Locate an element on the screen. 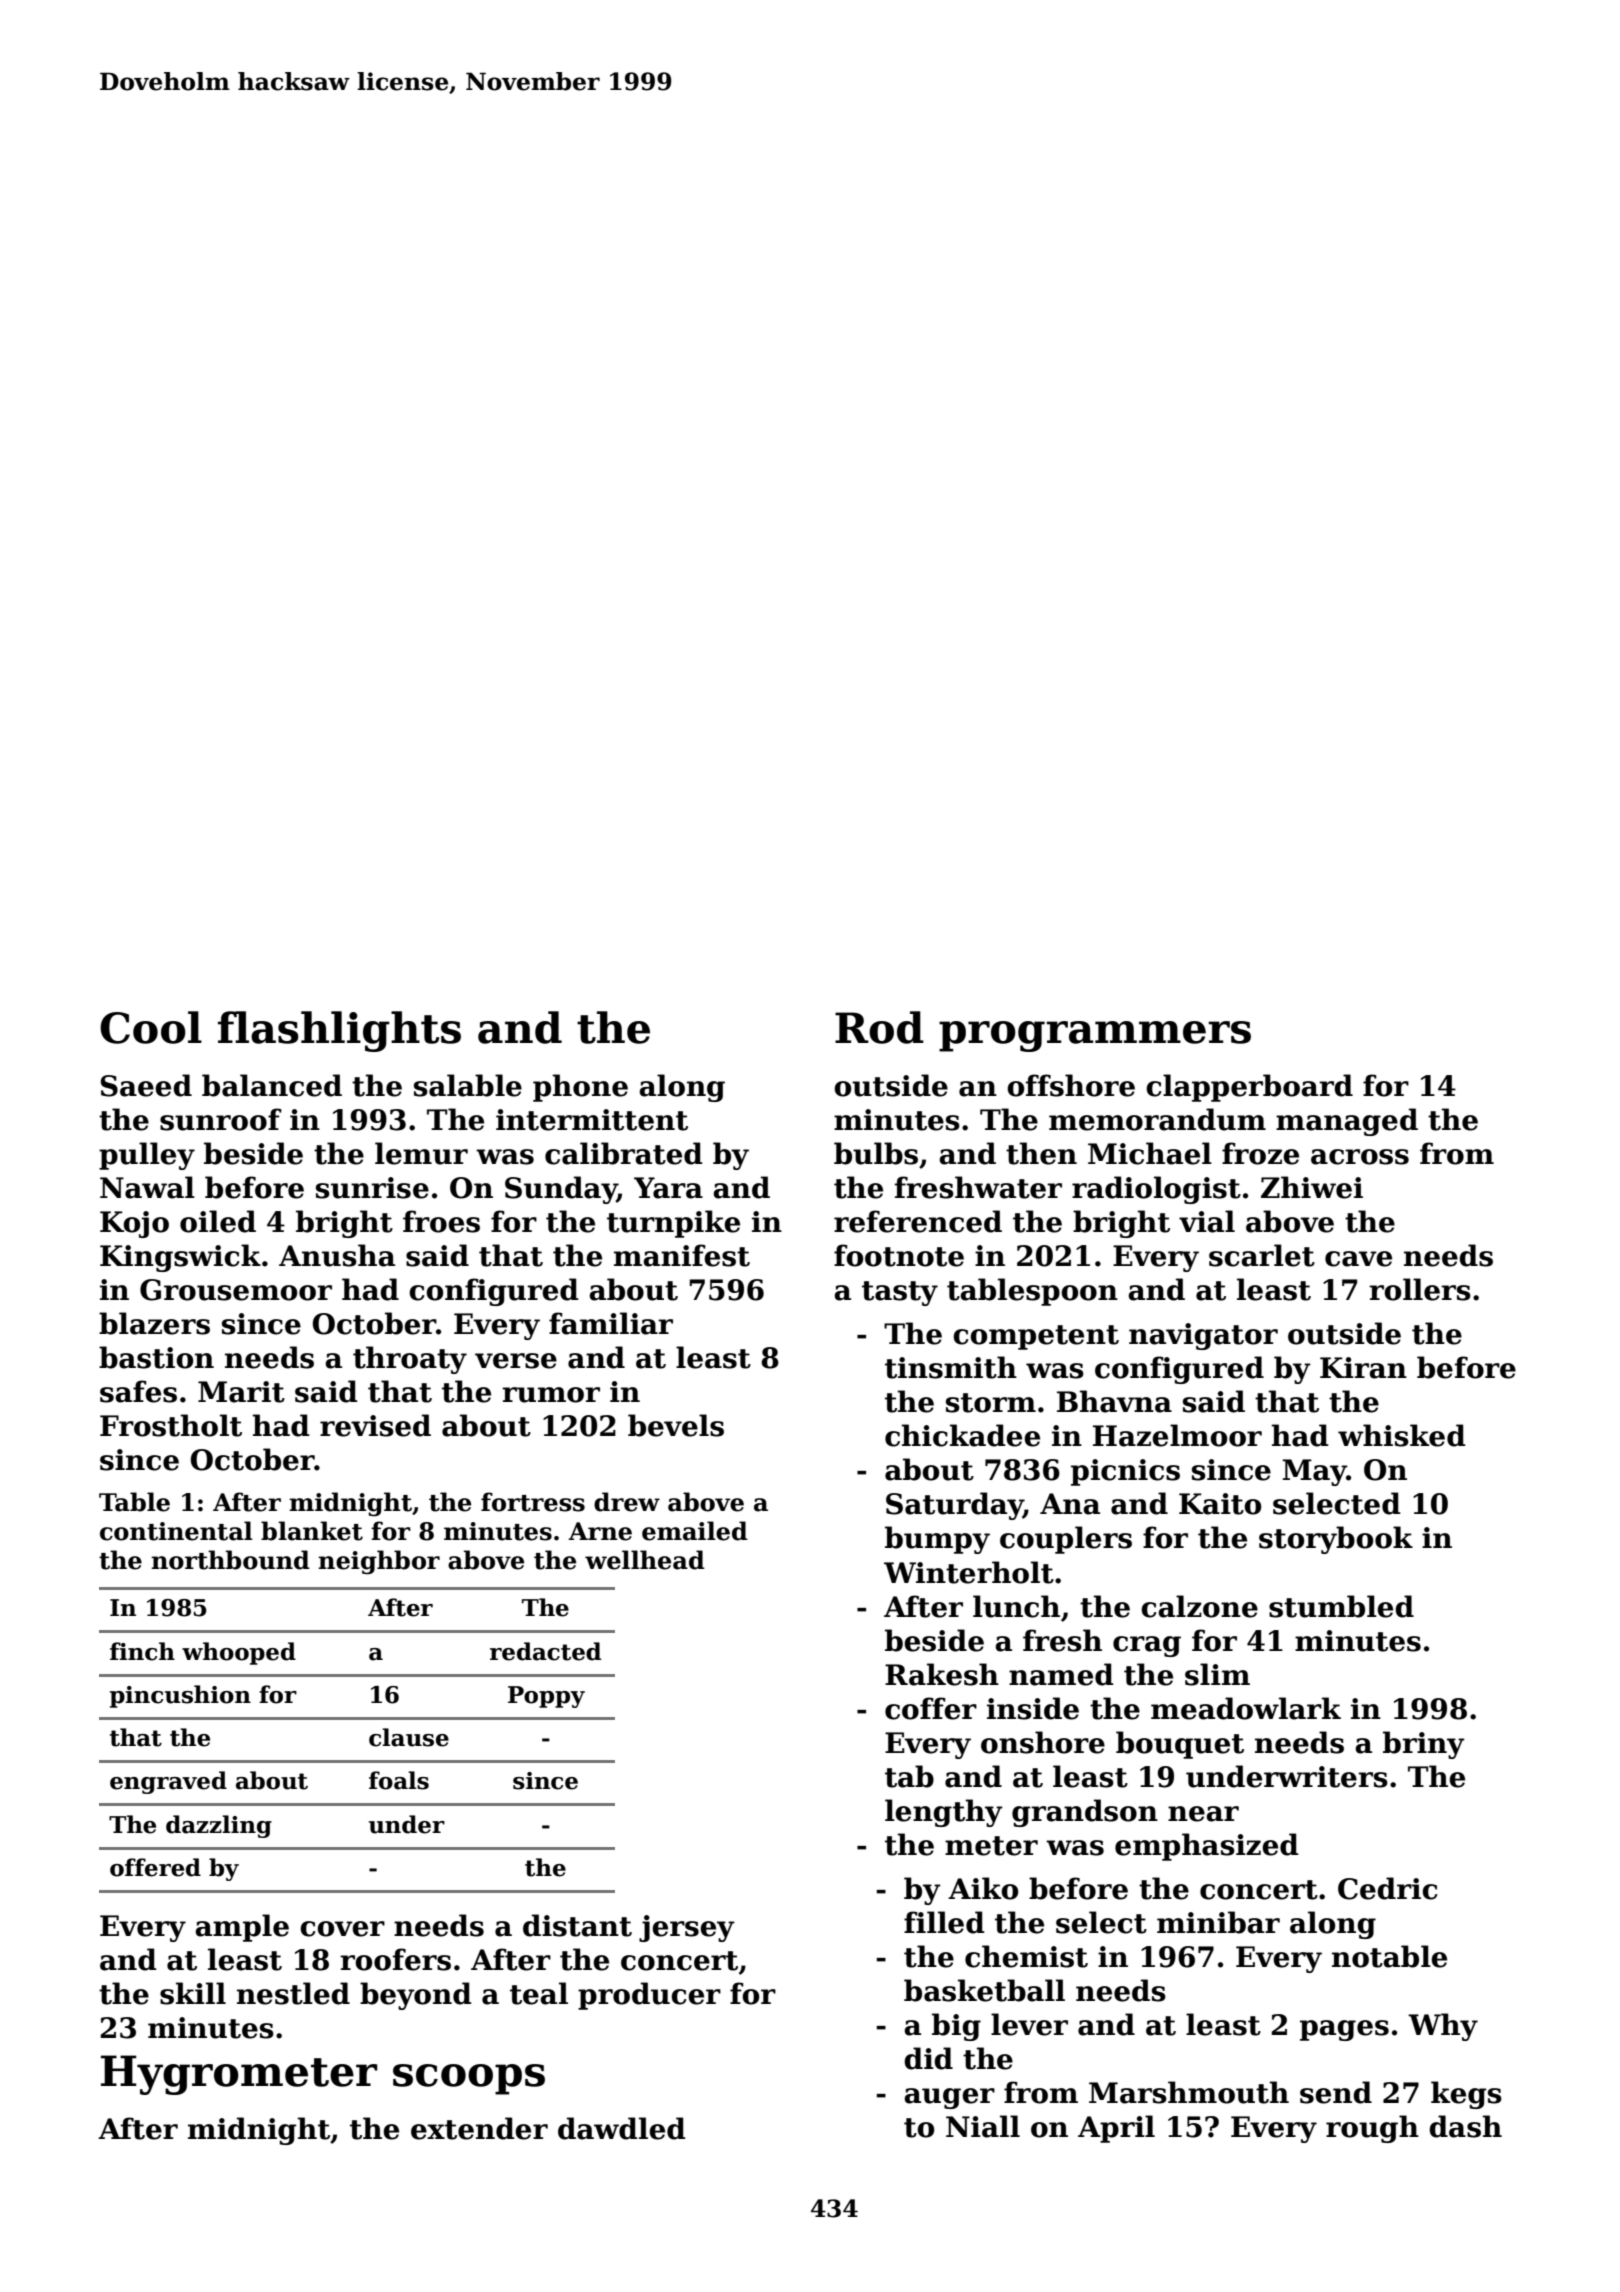 This screenshot has width=1620, height=2292. blanket is located at coordinates (312, 1531).
